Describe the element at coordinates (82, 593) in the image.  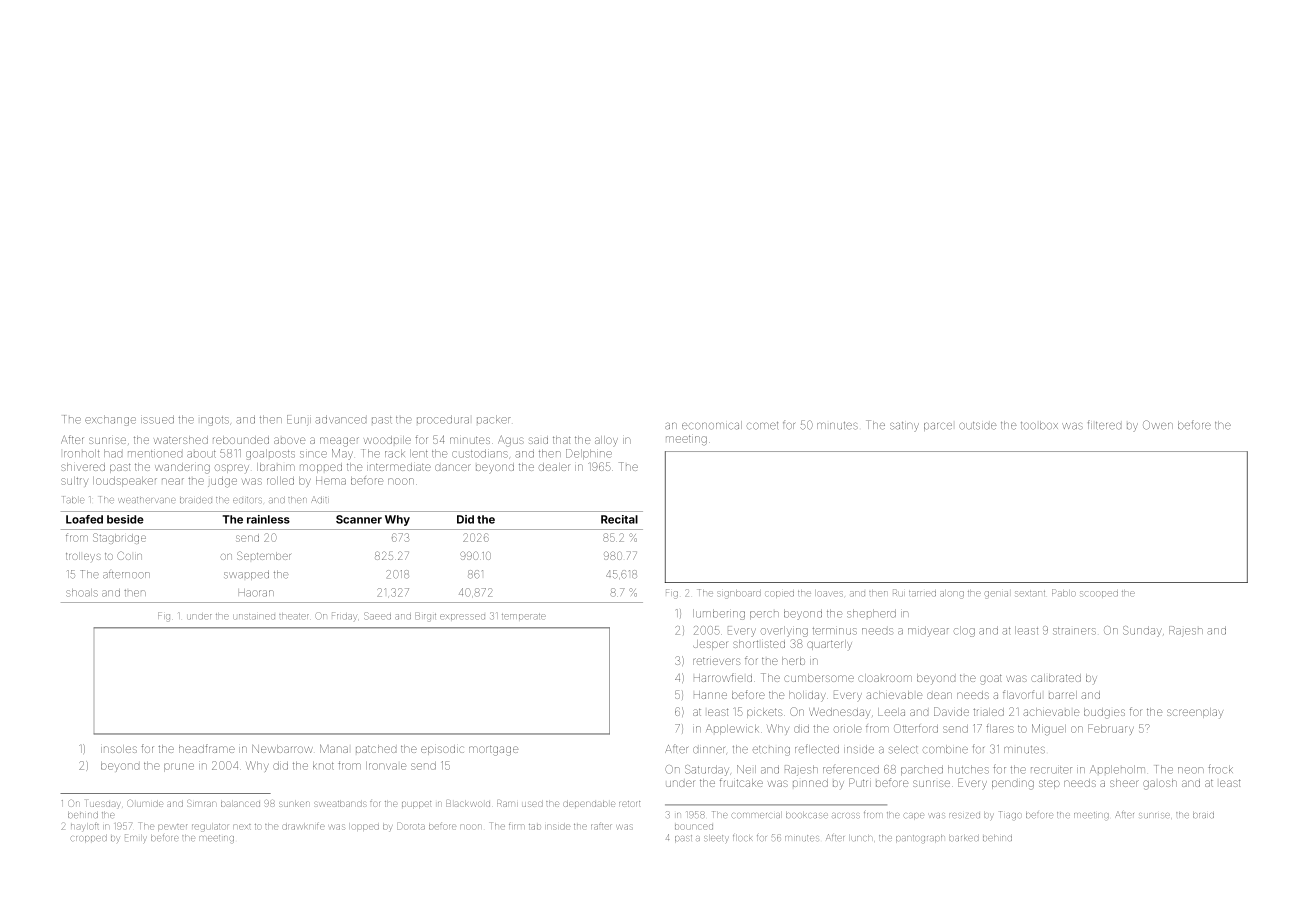
I see `shoals` at that location.
